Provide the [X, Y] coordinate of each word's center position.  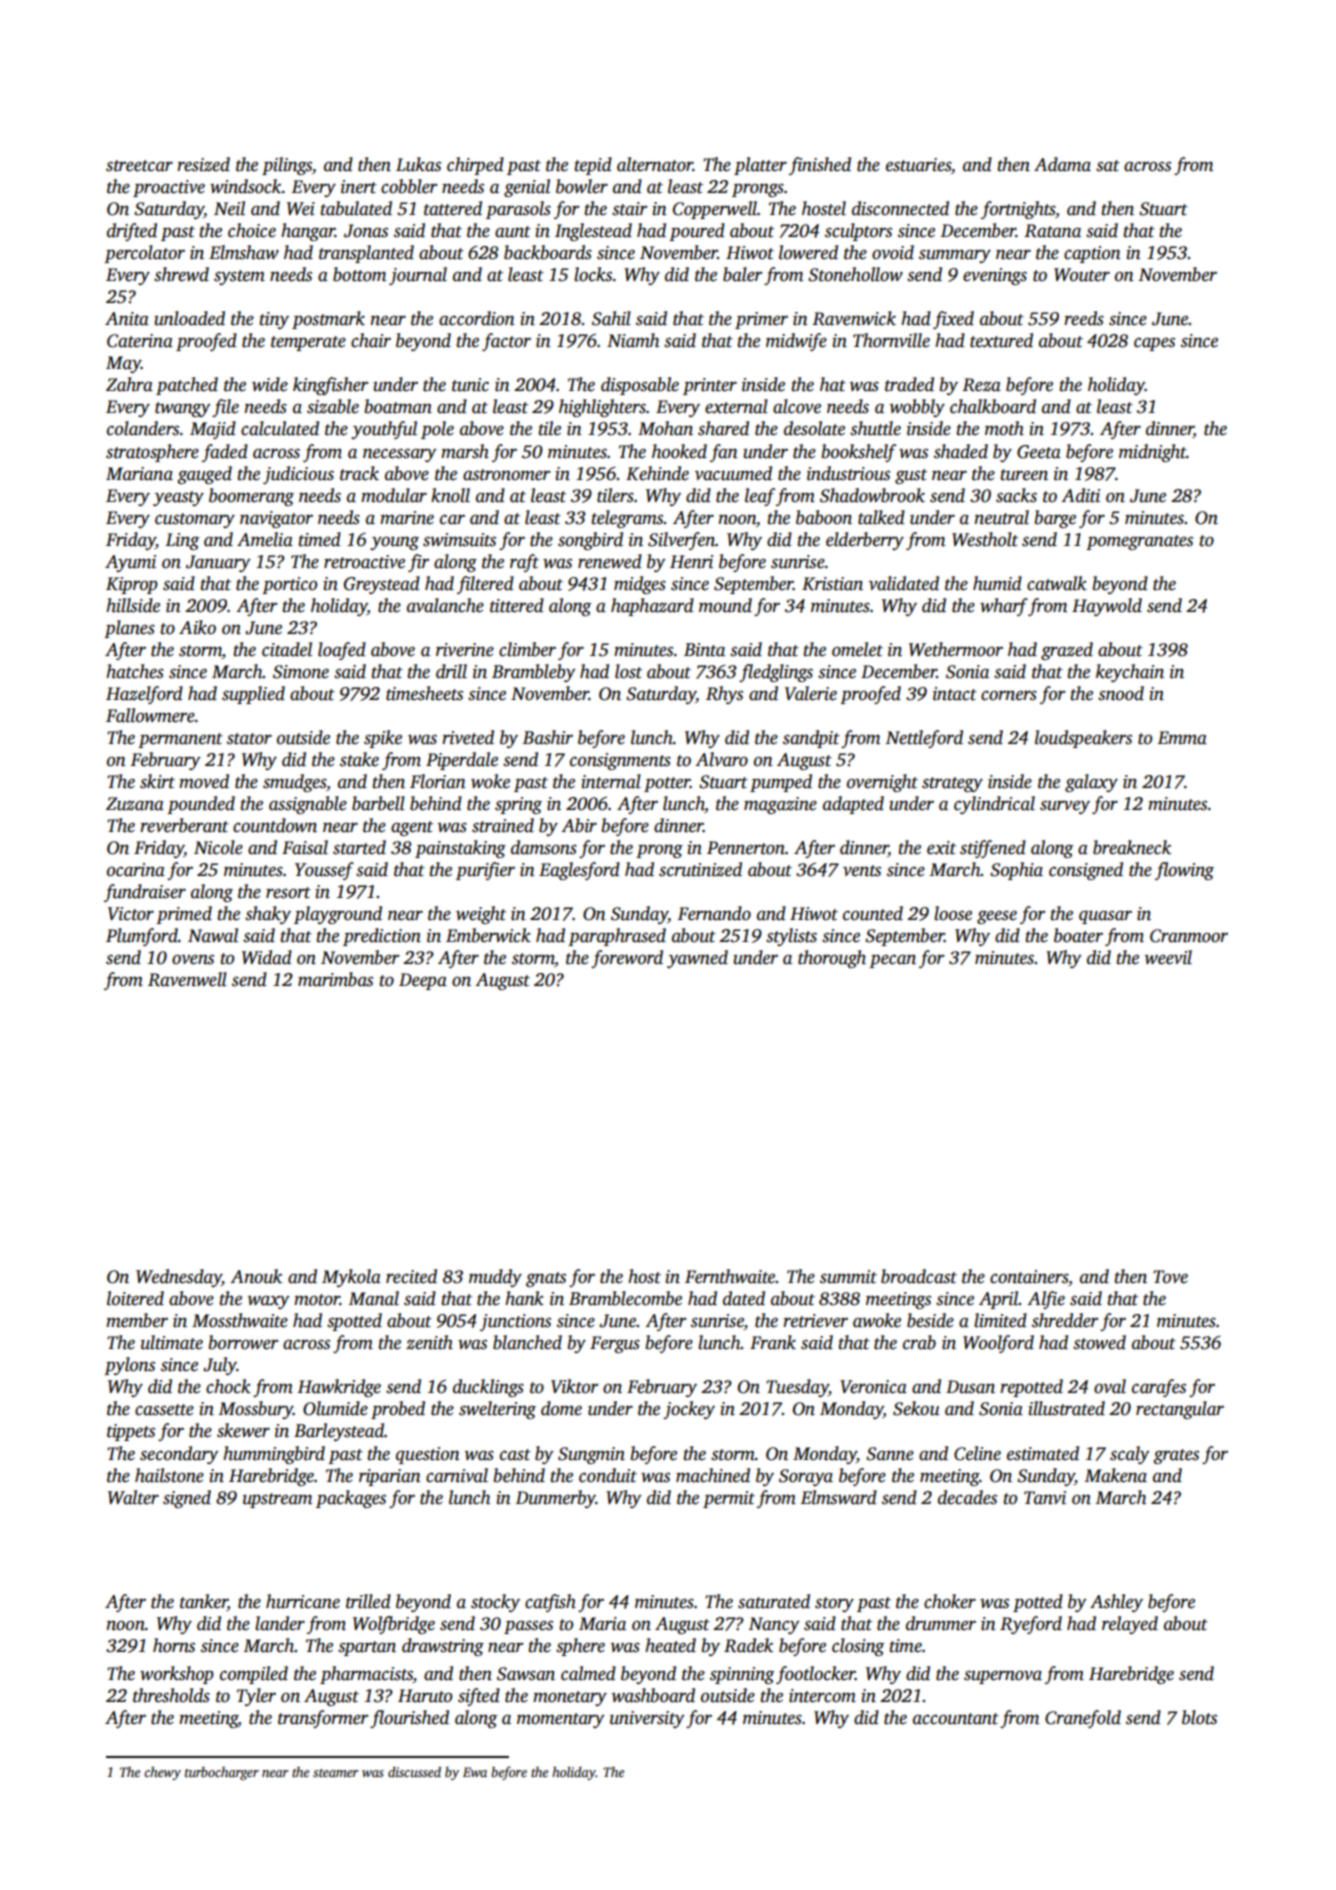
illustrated [1066, 1408]
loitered [135, 1298]
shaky [268, 915]
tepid [593, 166]
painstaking [460, 849]
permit [729, 1499]
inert [359, 187]
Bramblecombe [625, 1298]
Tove [1170, 1277]
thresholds [171, 1695]
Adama [1062, 164]
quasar [1105, 917]
